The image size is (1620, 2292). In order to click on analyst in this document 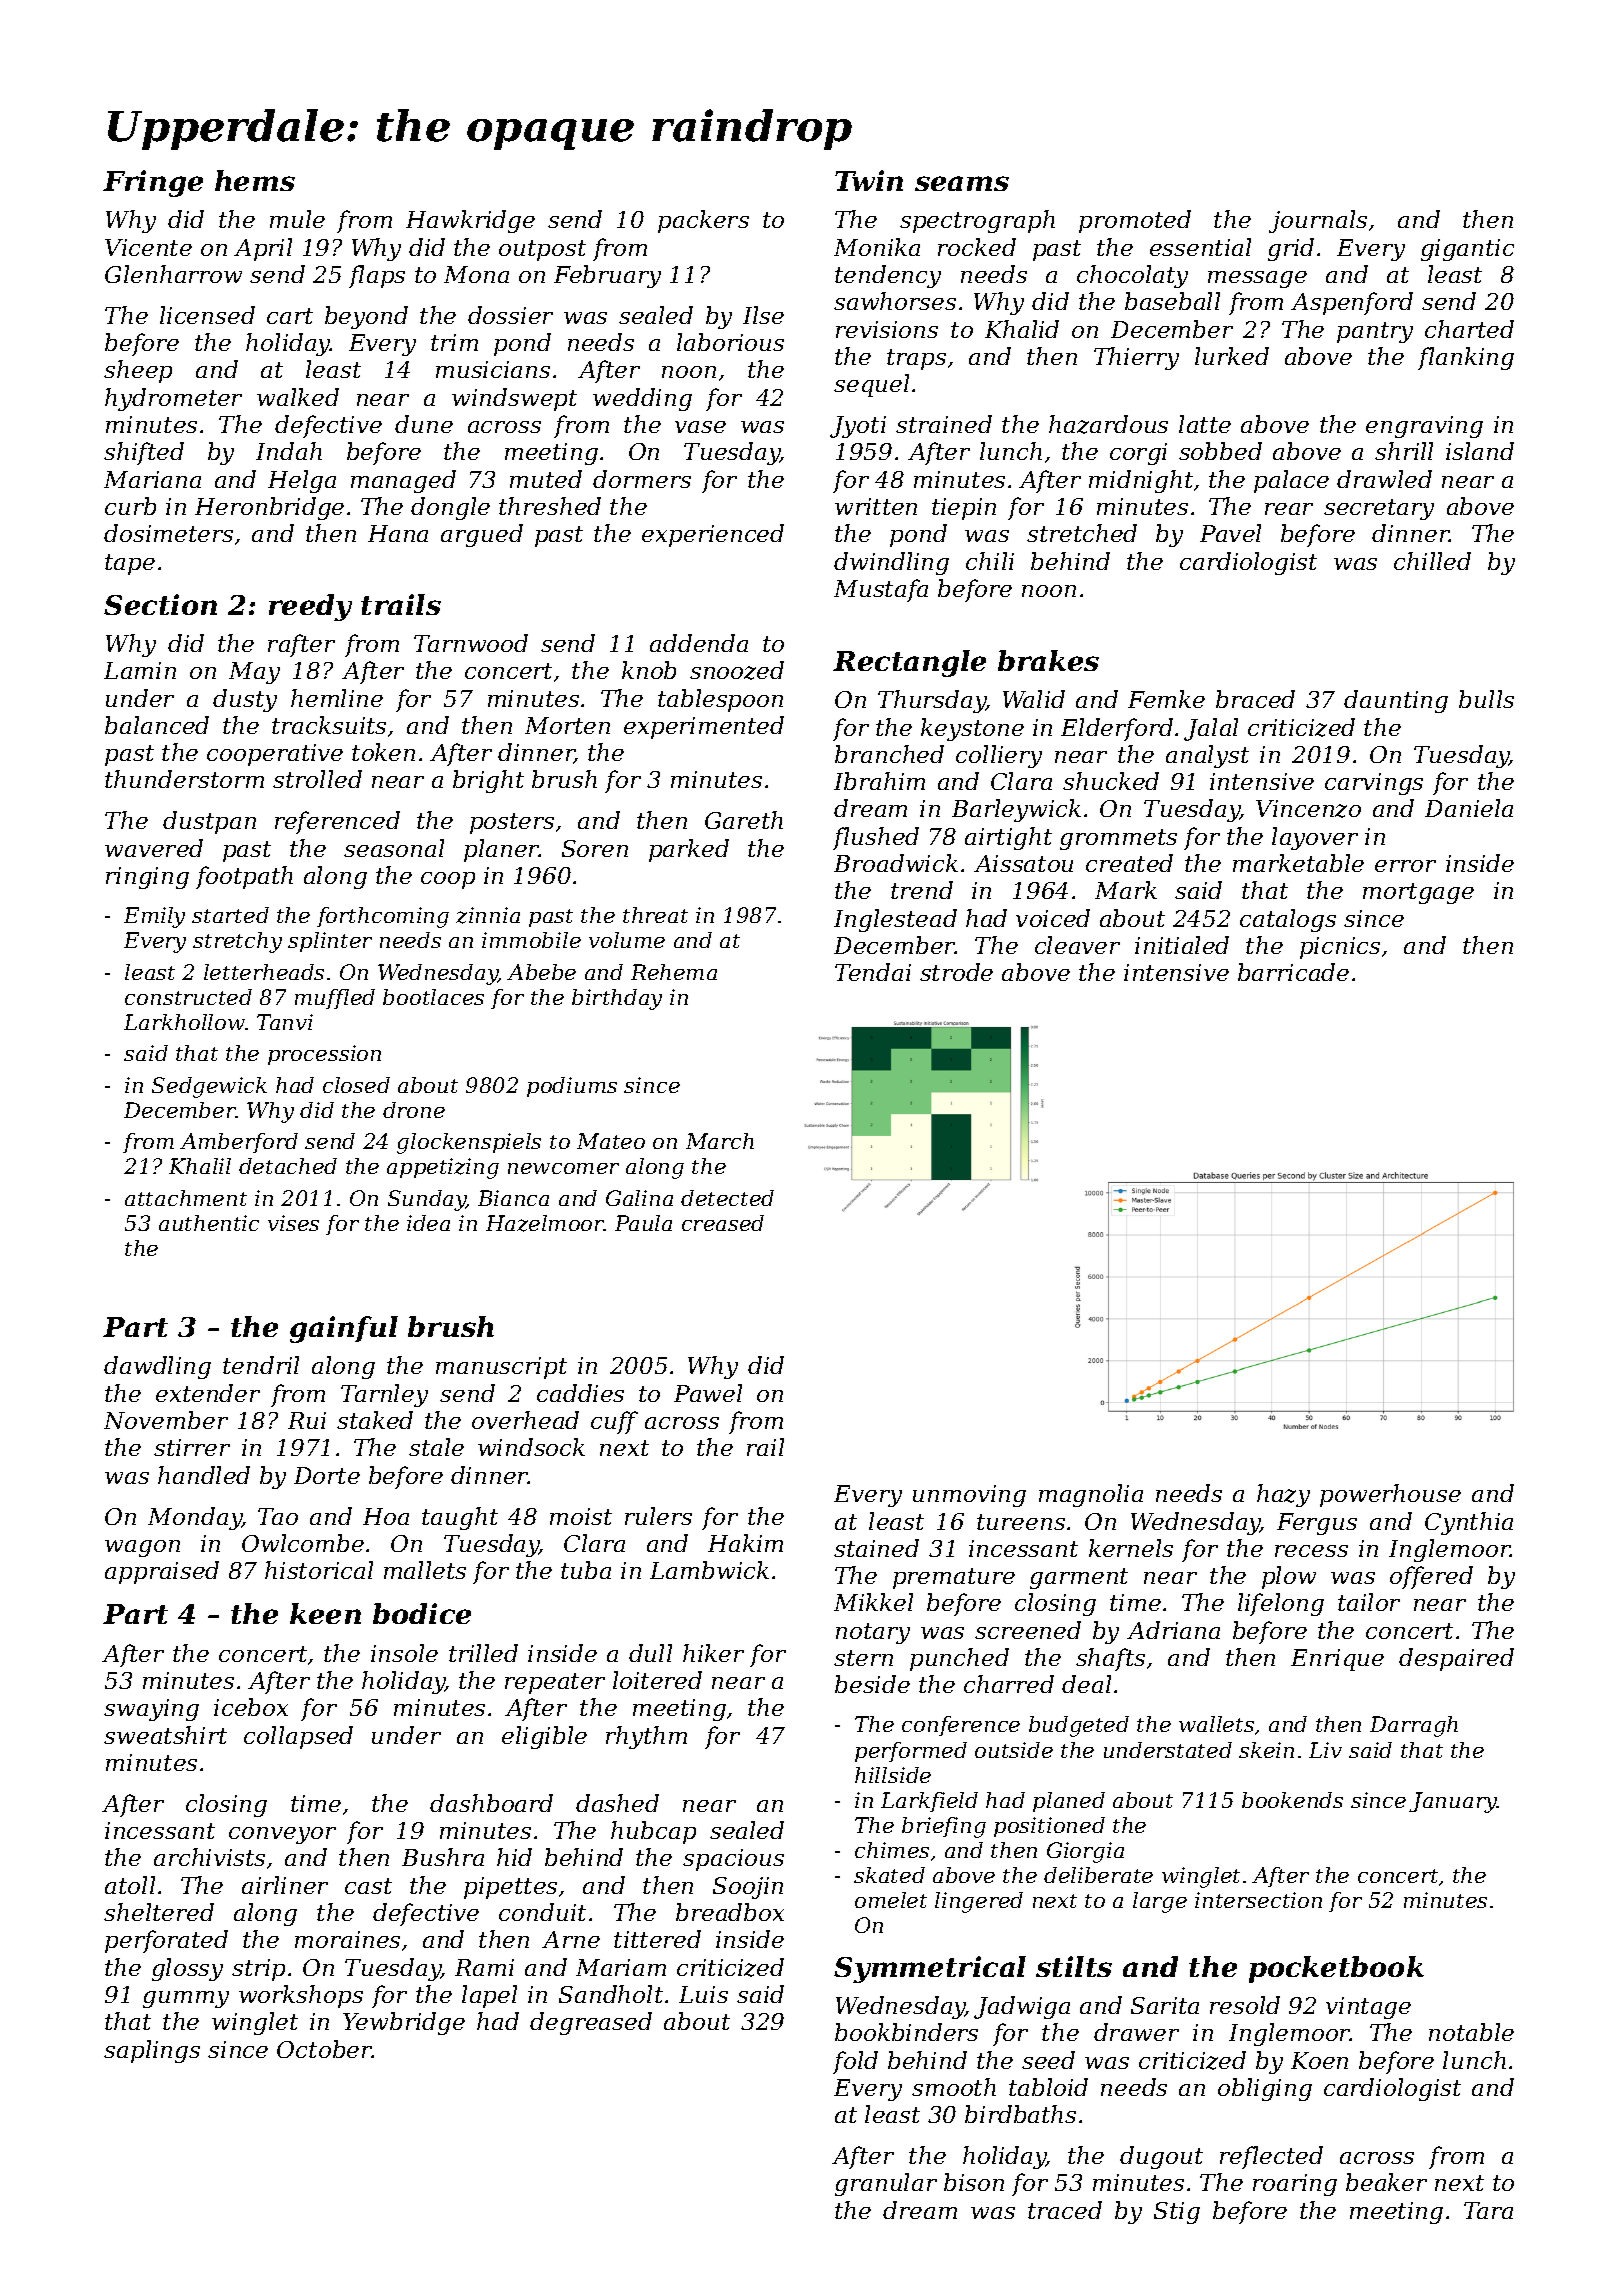, I will do `click(1207, 756)`.
